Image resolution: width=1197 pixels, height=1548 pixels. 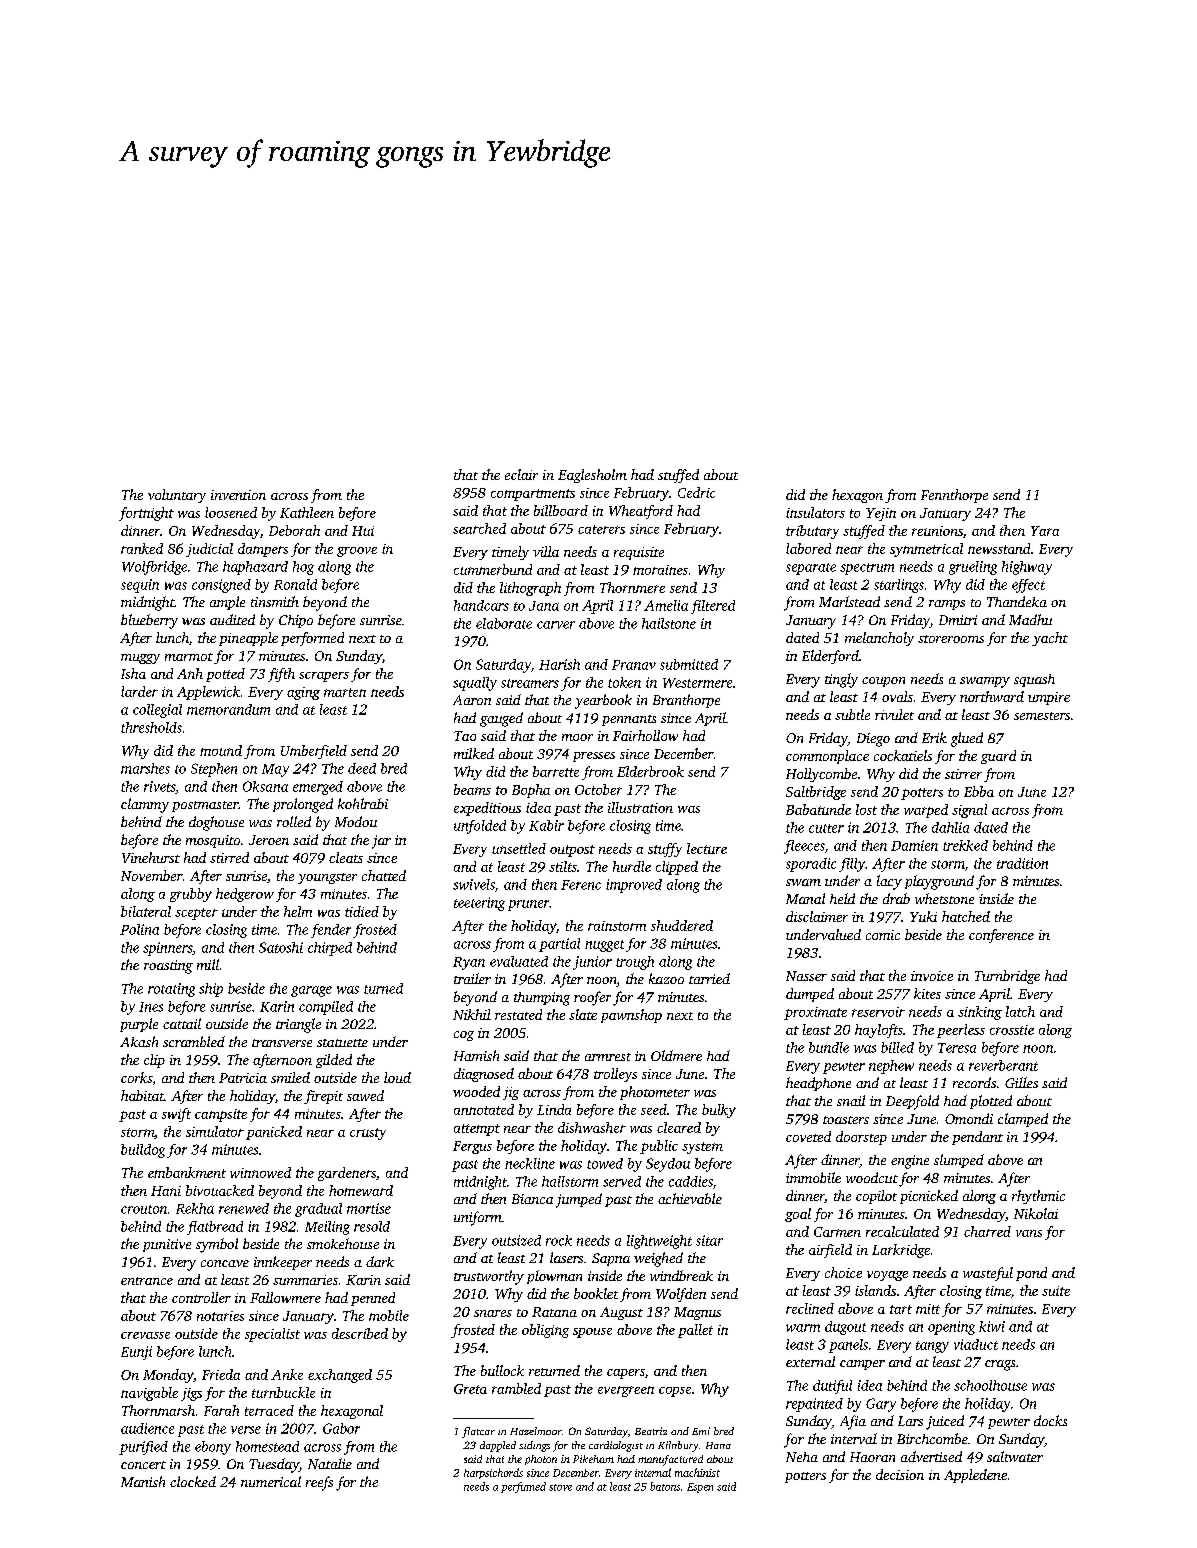 What do you see at coordinates (827, 757) in the screenshot?
I see `commonplace` at bounding box center [827, 757].
